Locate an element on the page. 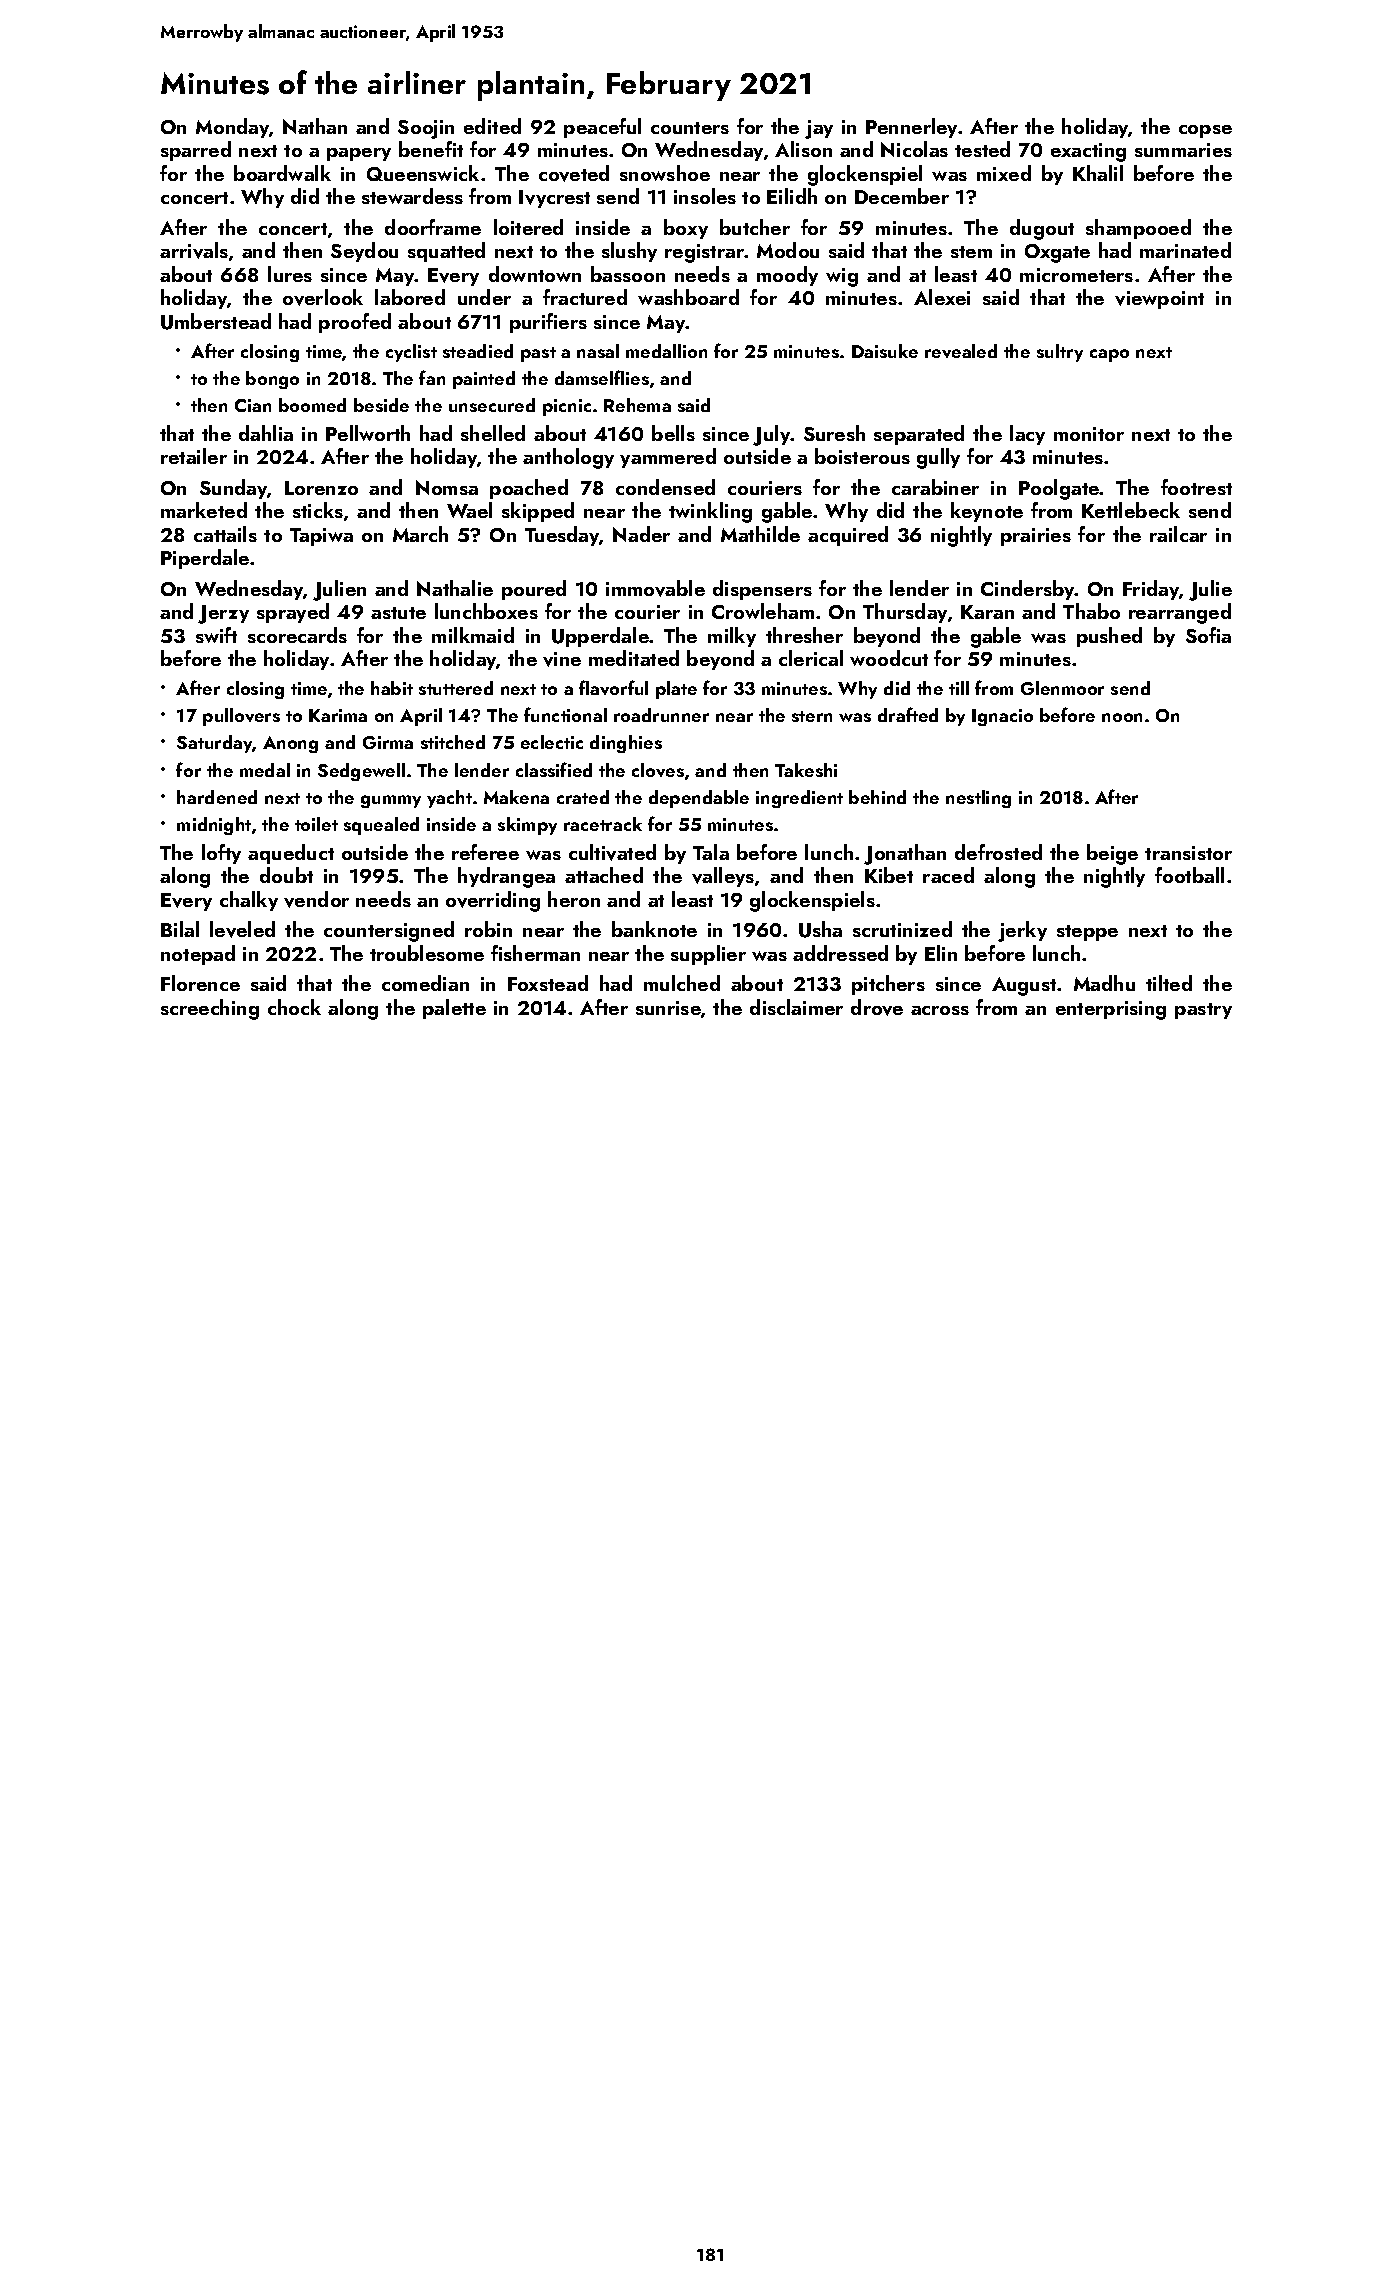 The image size is (1393, 2294). Monday is located at coordinates (233, 128).
